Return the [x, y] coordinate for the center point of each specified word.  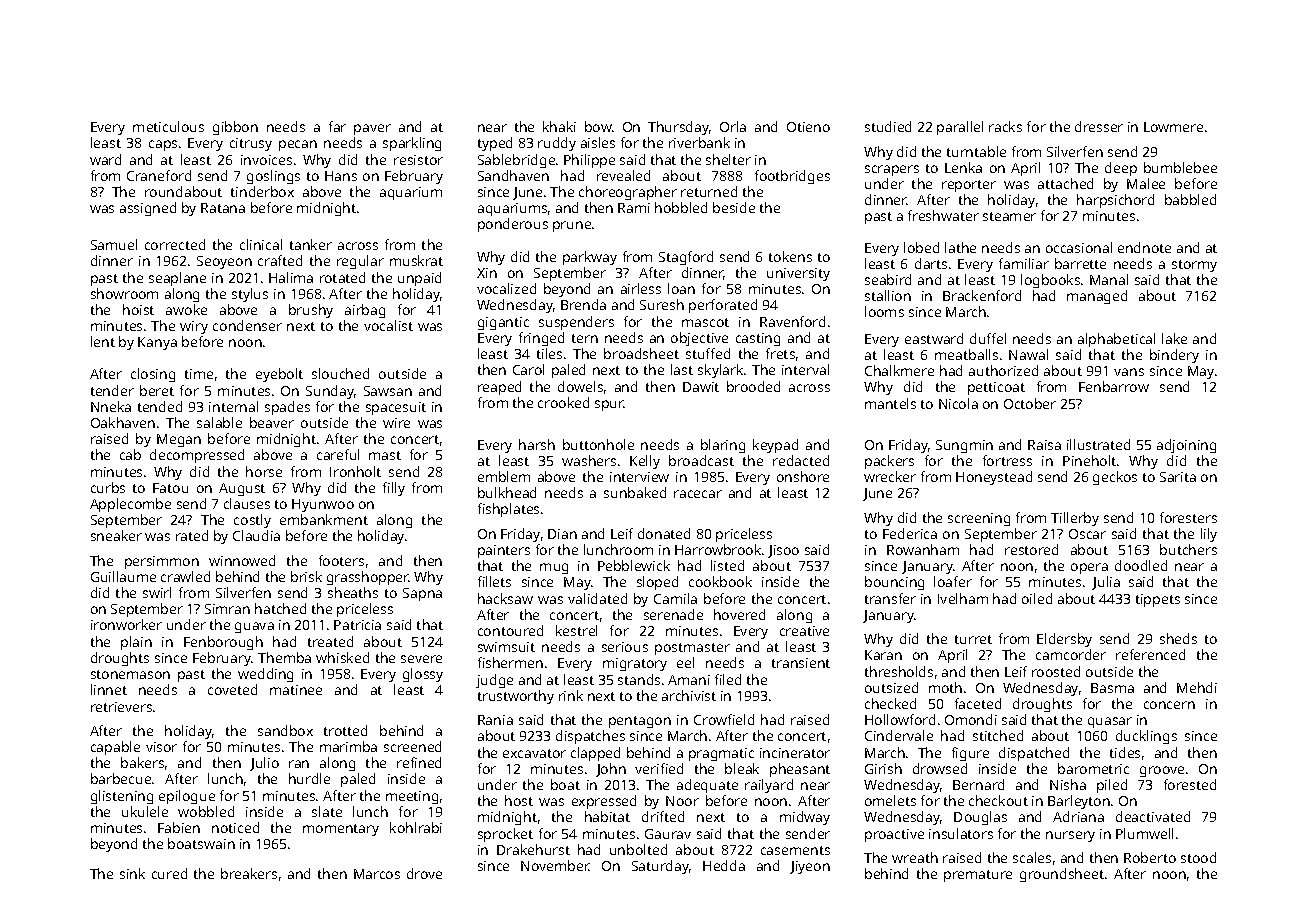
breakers [249, 873]
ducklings [1146, 737]
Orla [733, 126]
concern [1169, 705]
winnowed [242, 560]
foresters [1188, 517]
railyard [769, 786]
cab [130, 454]
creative [804, 631]
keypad [775, 446]
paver [372, 129]
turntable [976, 151]
